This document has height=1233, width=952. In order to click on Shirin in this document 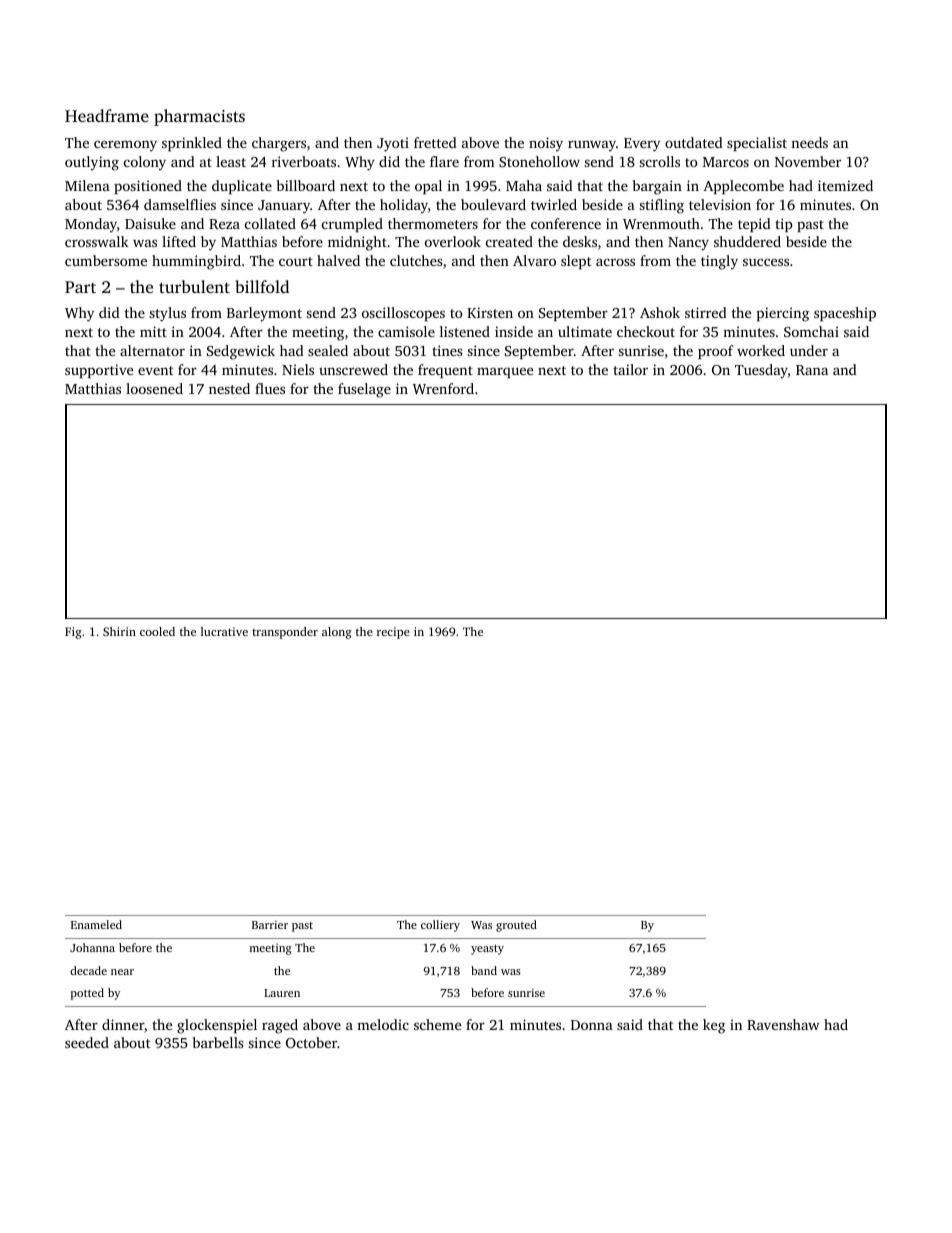, I will do `click(119, 631)`.
